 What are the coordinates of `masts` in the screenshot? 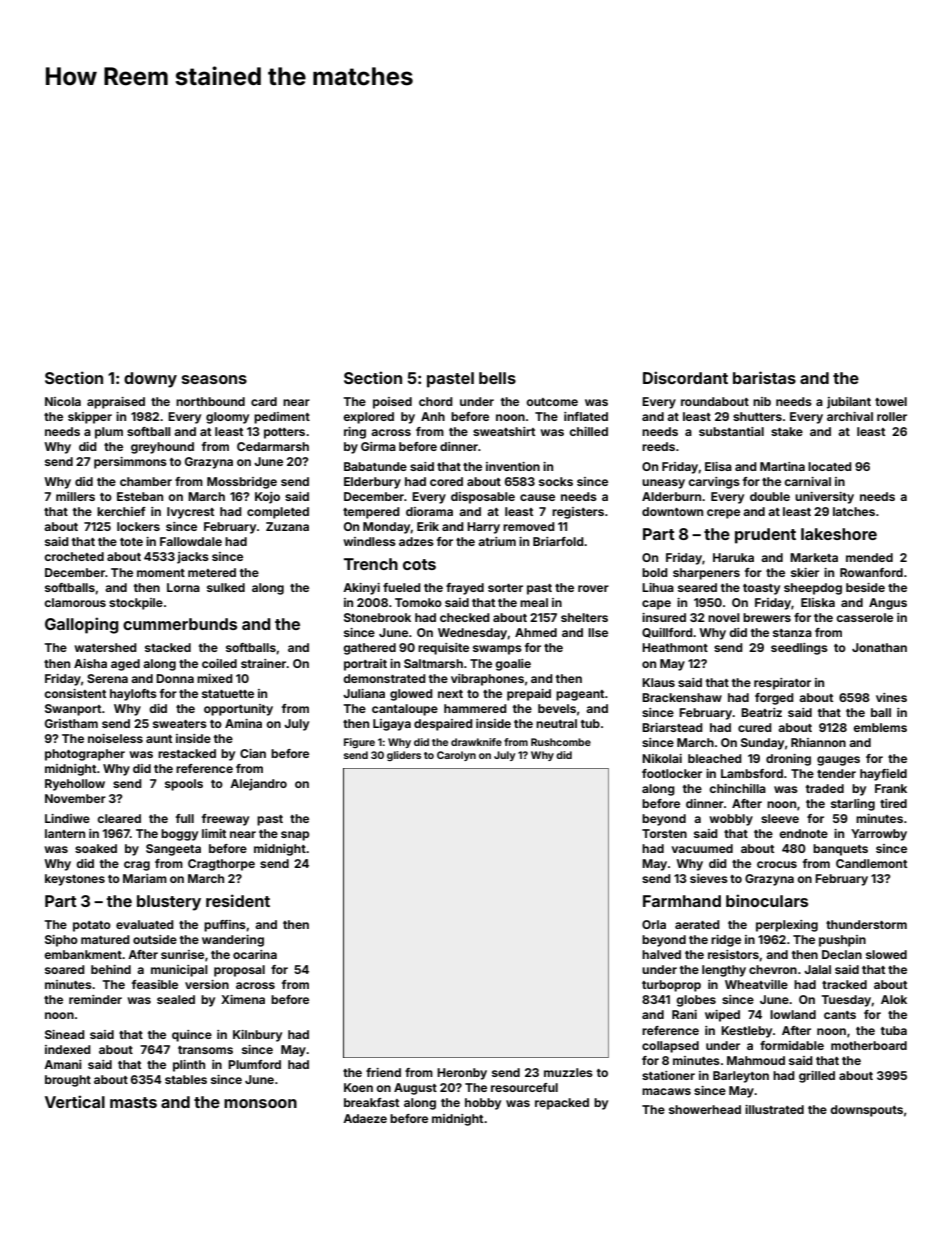 It's located at (133, 1102).
